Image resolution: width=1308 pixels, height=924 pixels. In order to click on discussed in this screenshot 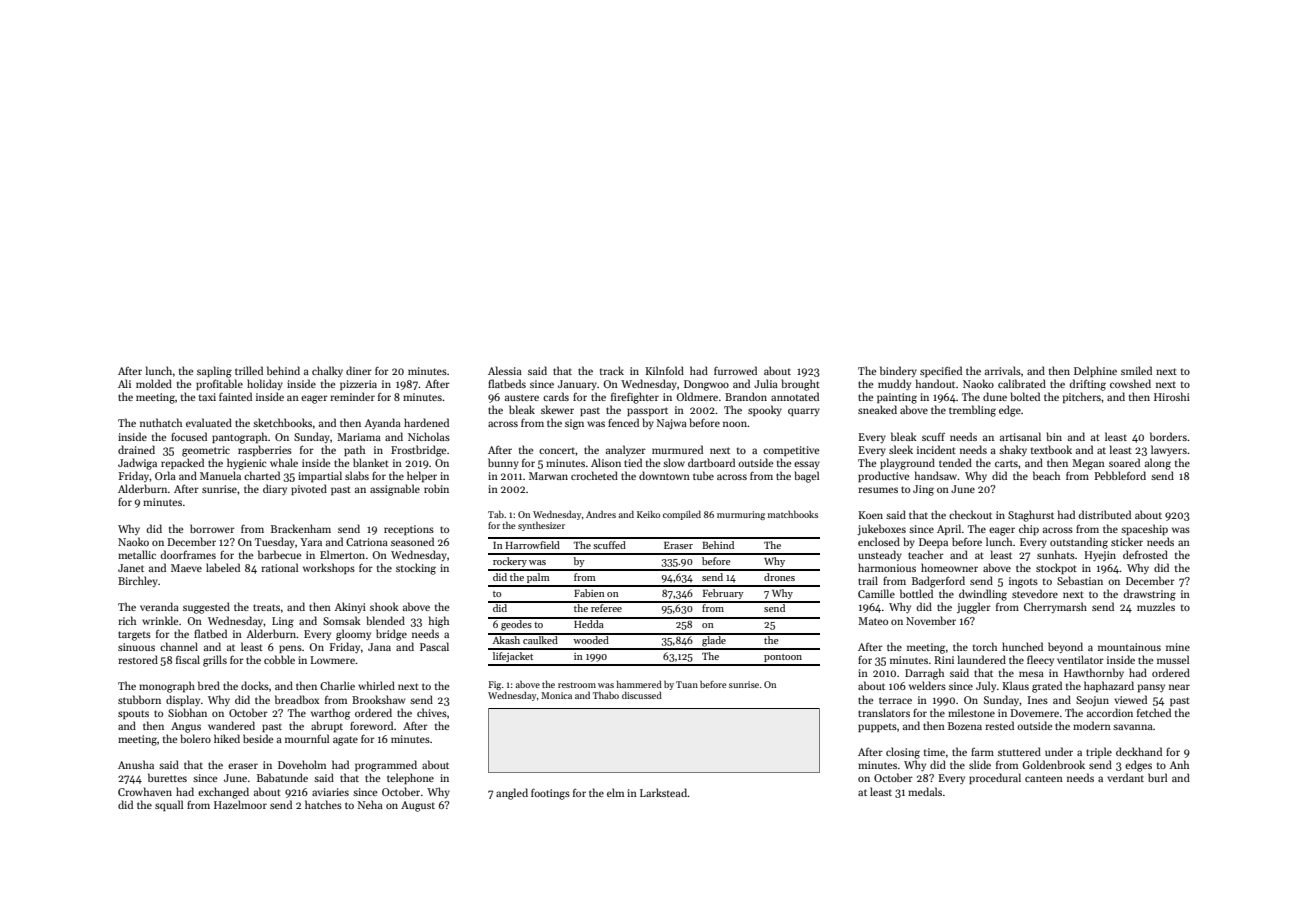, I will do `click(642, 695)`.
